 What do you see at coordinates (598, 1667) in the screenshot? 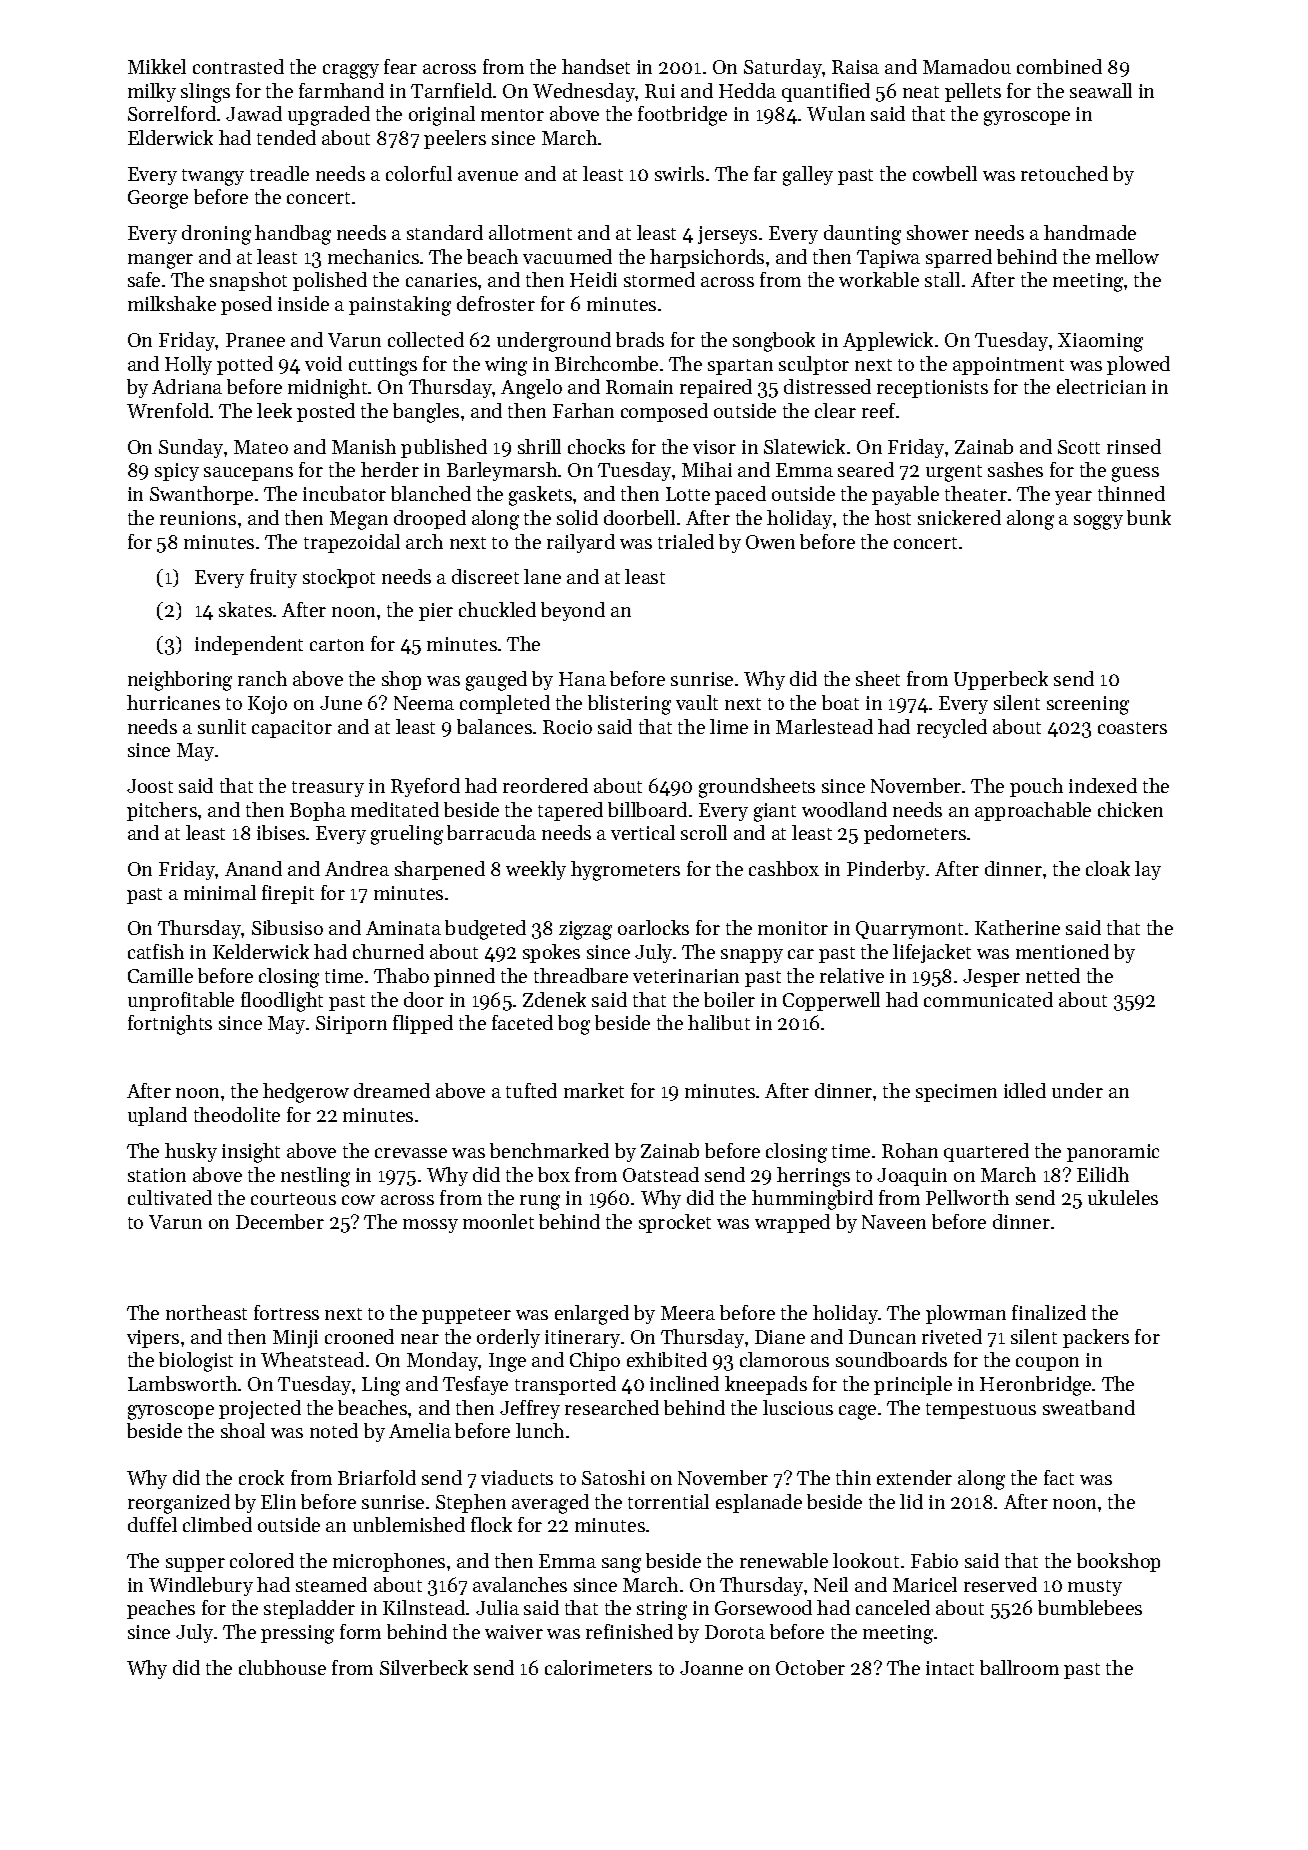
I see `calorimeters` at bounding box center [598, 1667].
